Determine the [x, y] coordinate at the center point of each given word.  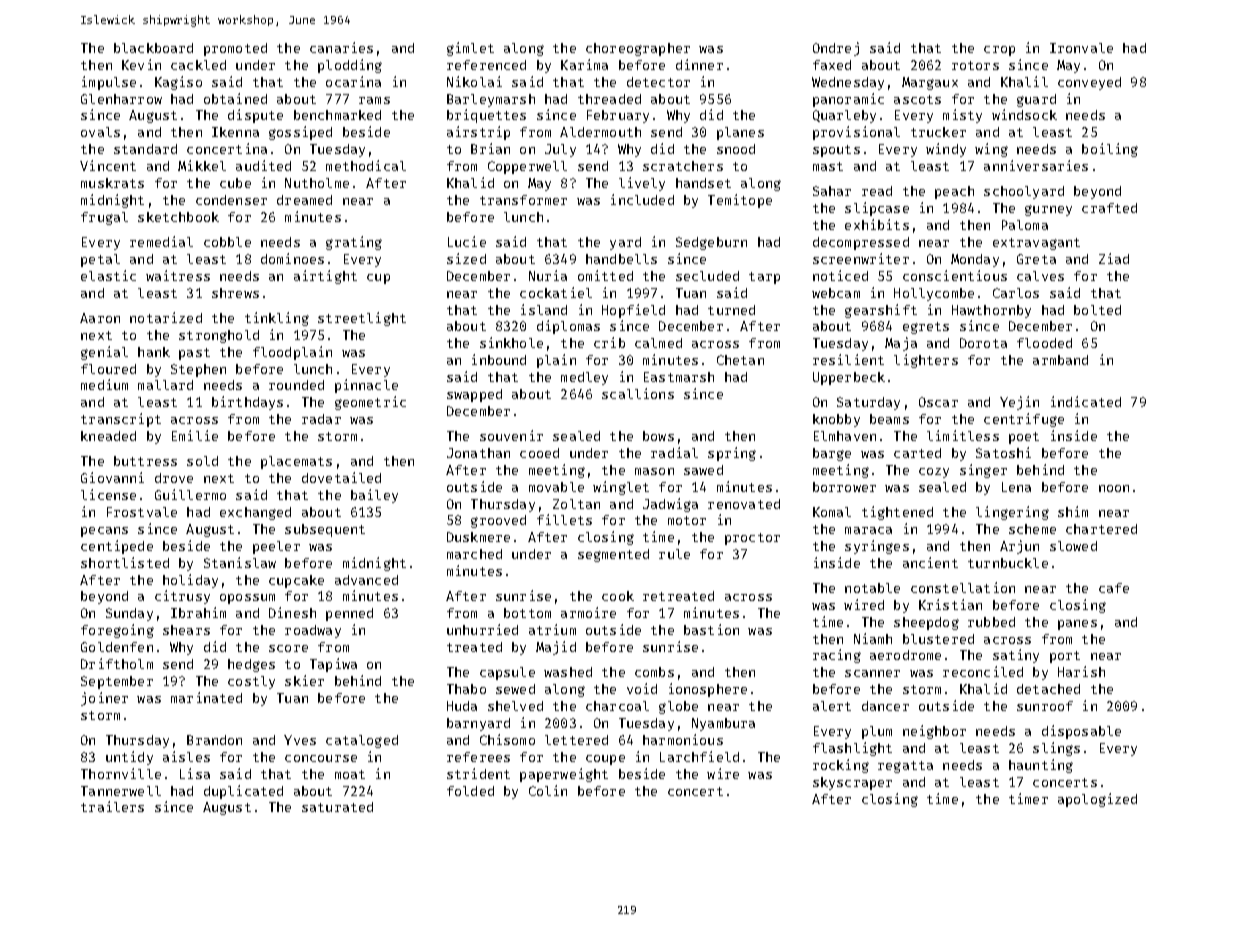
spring [732, 454]
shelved [515, 706]
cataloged [362, 741]
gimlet [470, 49]
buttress [145, 461]
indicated [1086, 401]
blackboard [153, 48]
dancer [885, 706]
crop [999, 51]
